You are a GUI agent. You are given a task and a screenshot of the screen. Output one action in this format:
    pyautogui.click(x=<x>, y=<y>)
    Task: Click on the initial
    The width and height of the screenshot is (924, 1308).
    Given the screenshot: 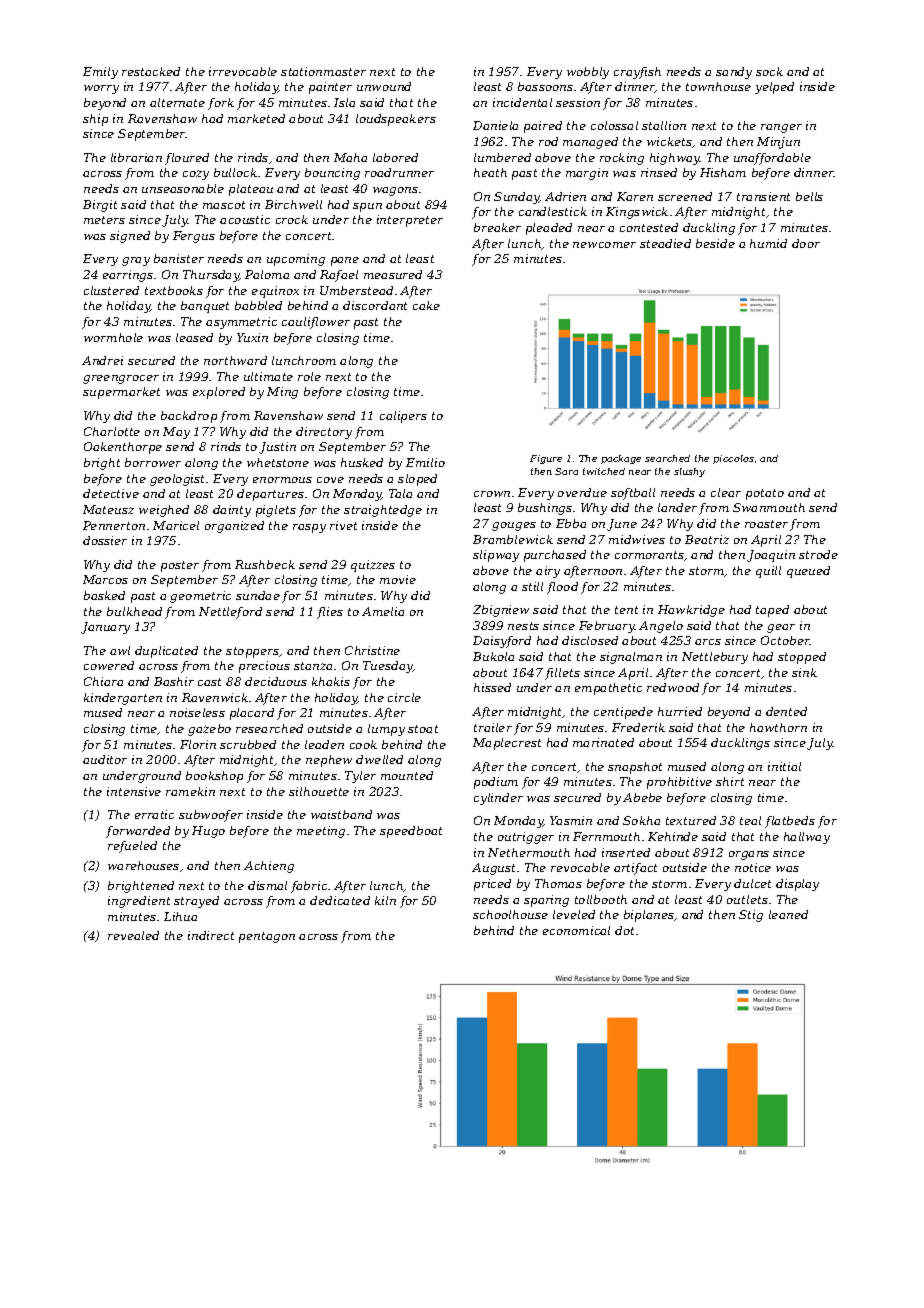 What is the action you would take?
    pyautogui.click(x=784, y=766)
